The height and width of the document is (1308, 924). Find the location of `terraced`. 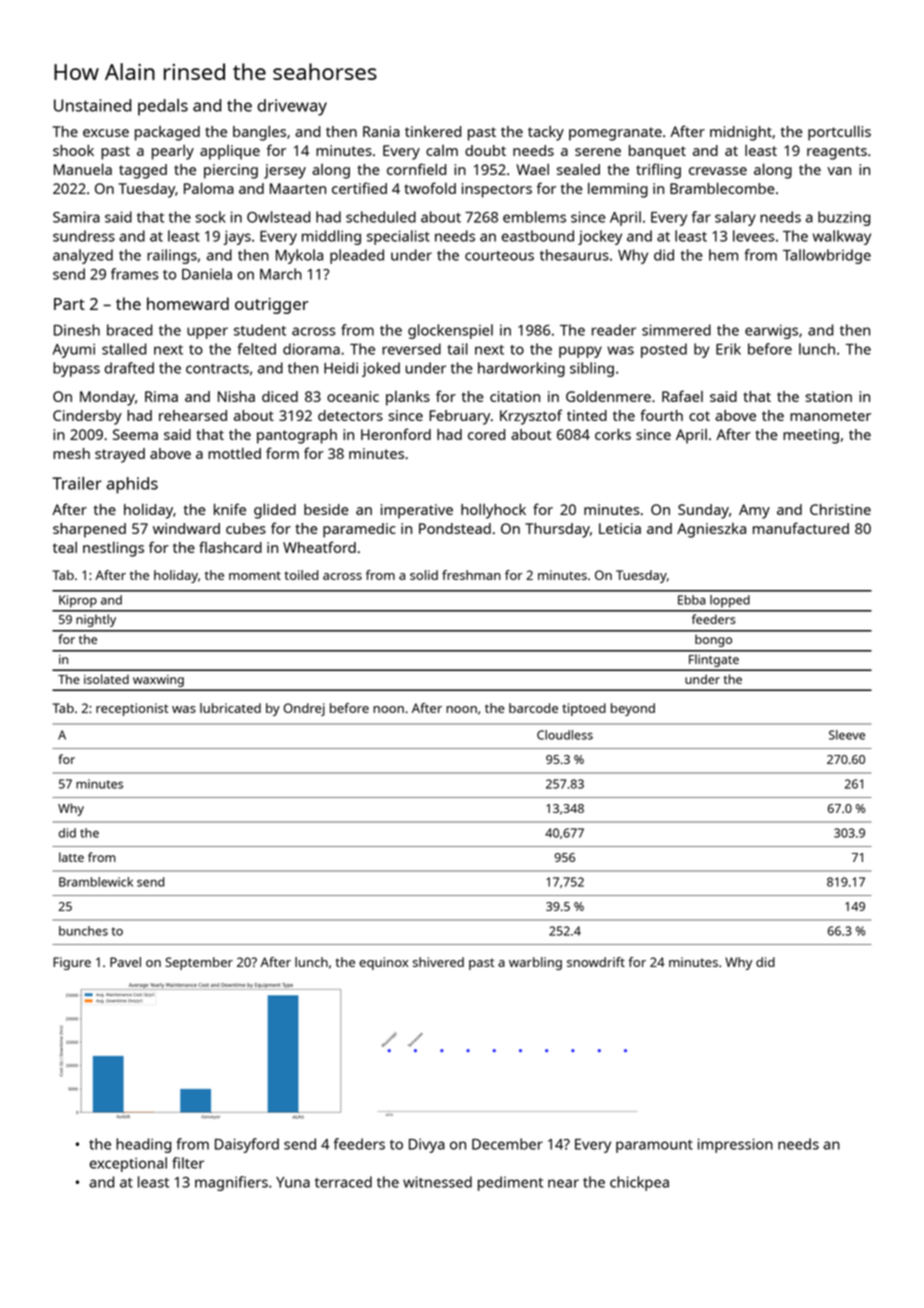

terraced is located at coordinates (343, 1182).
